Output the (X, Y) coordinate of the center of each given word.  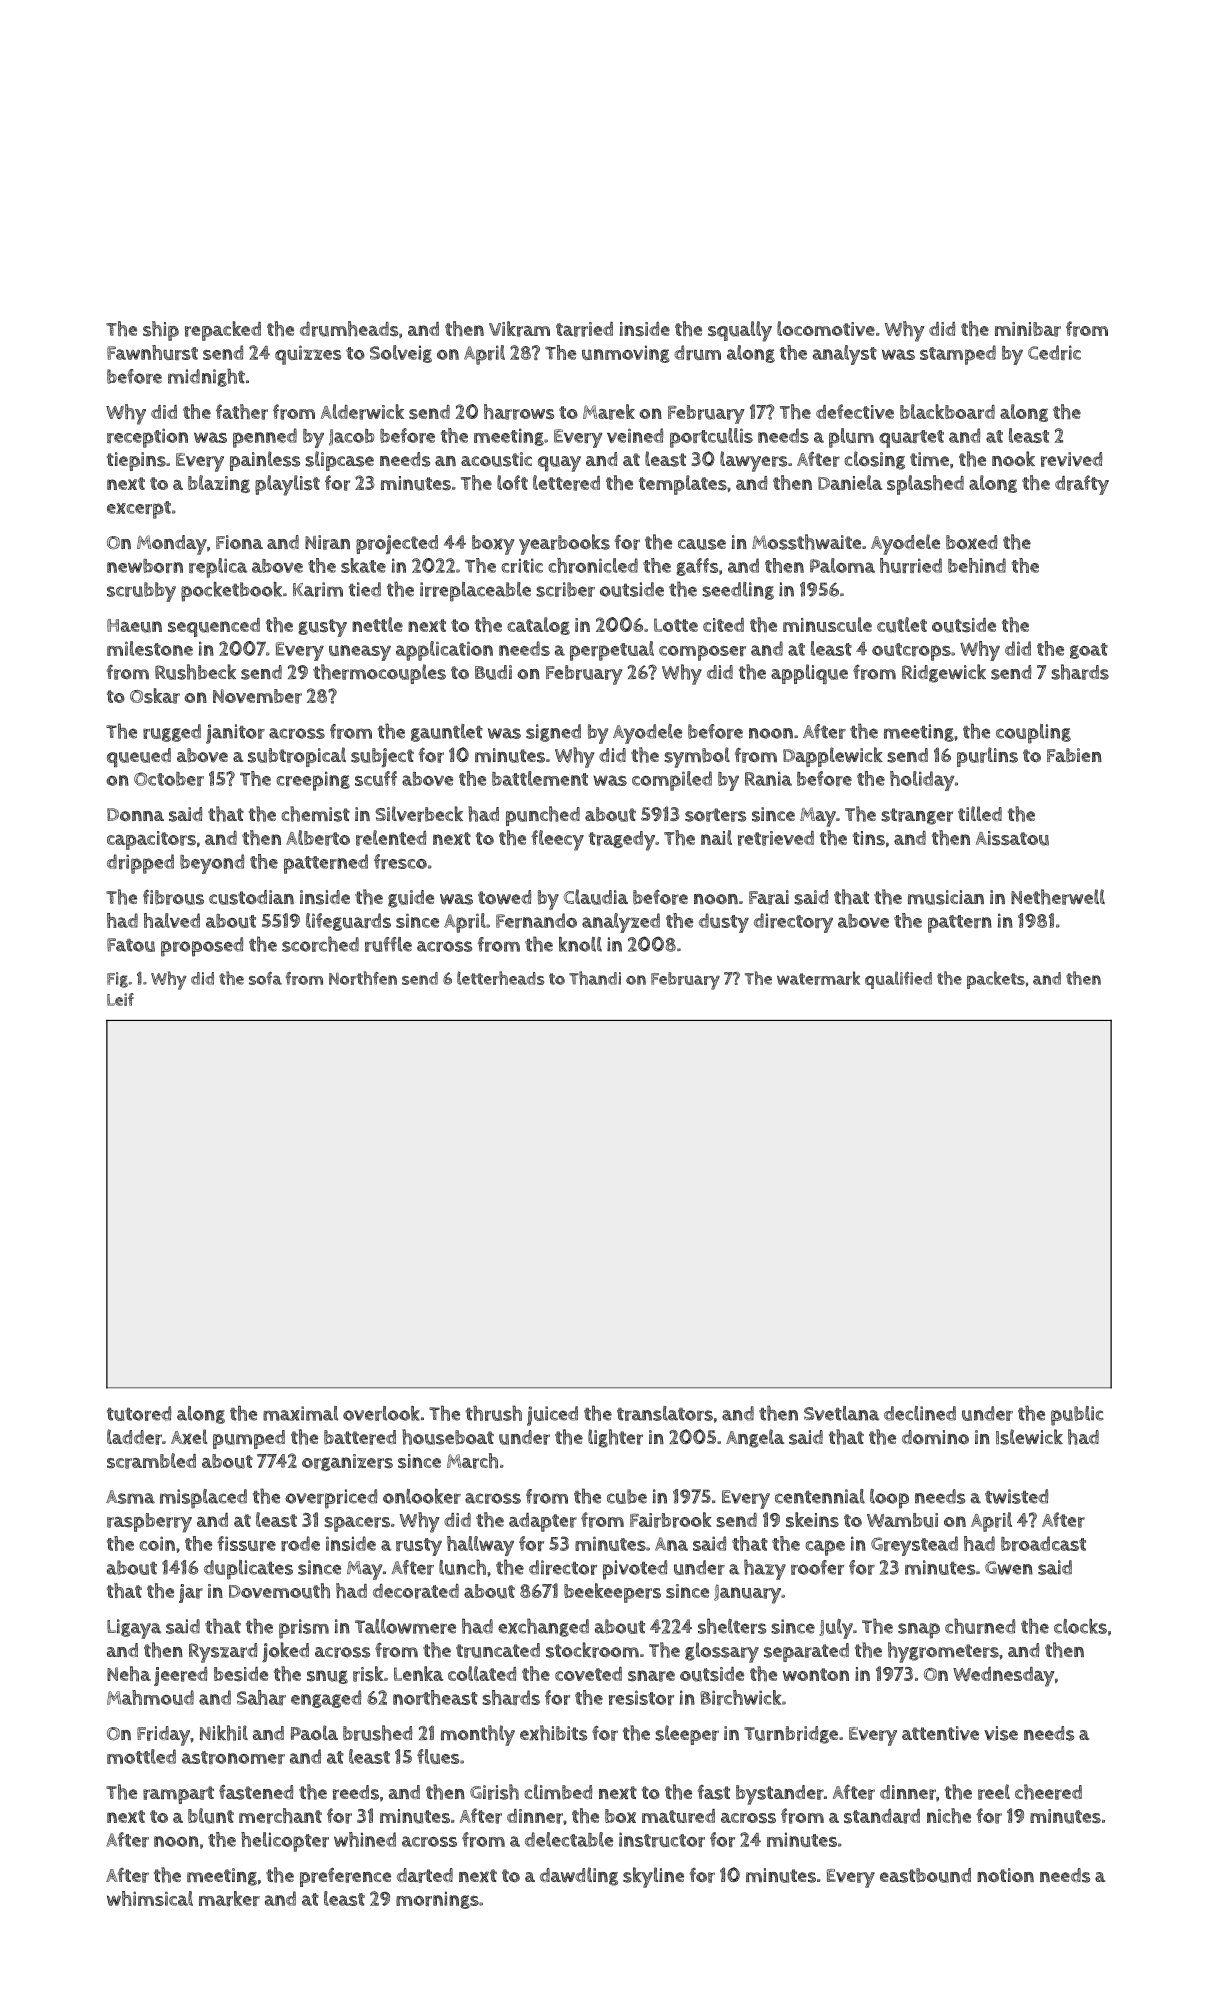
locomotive (826, 328)
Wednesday (1004, 1677)
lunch (462, 1567)
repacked (223, 331)
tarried (584, 329)
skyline (653, 1877)
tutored (139, 1413)
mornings (437, 1900)
